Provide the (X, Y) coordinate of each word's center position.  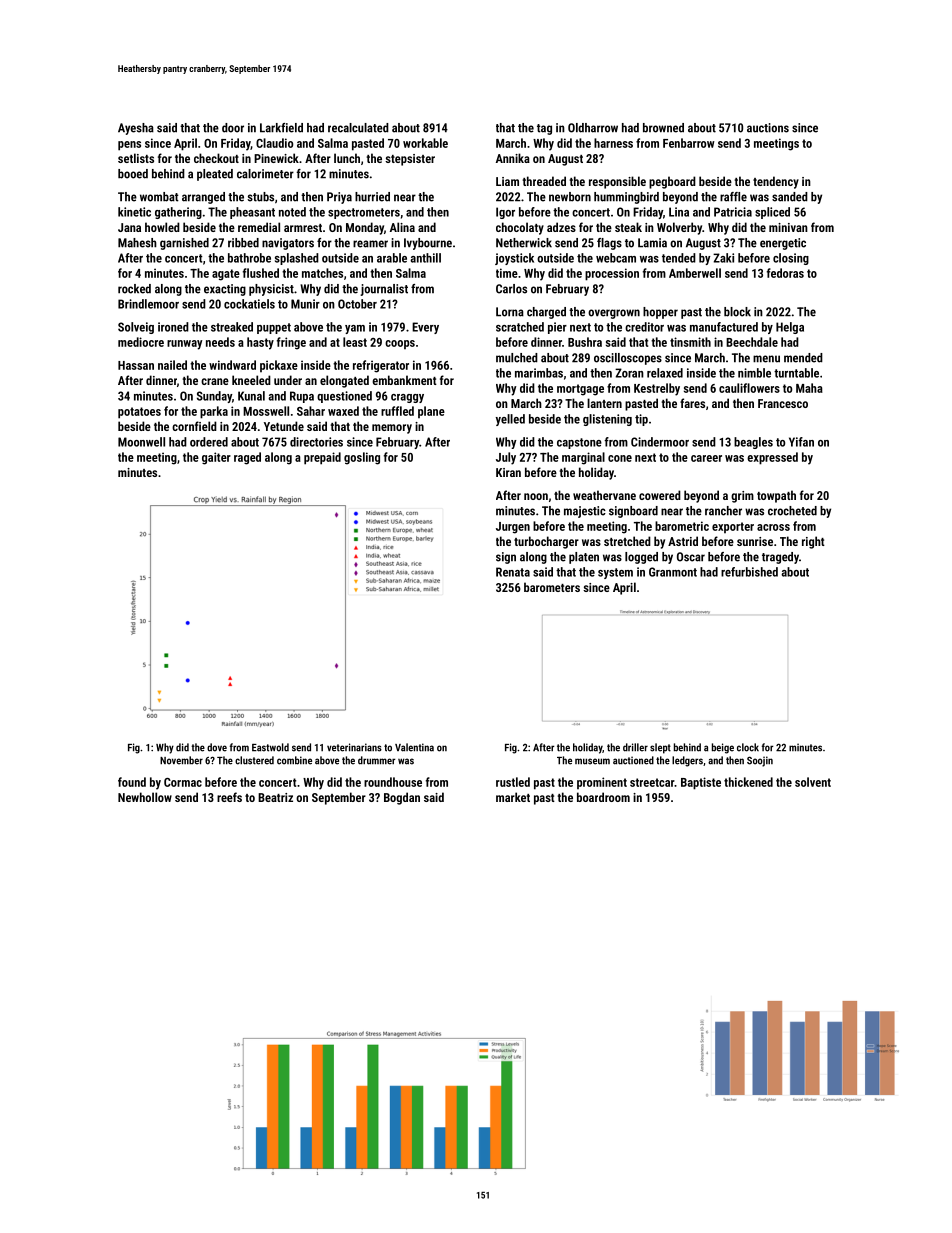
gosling (362, 458)
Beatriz (275, 797)
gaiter (216, 458)
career (706, 458)
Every (425, 328)
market (513, 797)
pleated (215, 175)
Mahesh (137, 243)
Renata (513, 572)
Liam (507, 181)
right (813, 542)
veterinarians (354, 747)
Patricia (733, 212)
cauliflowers (749, 388)
